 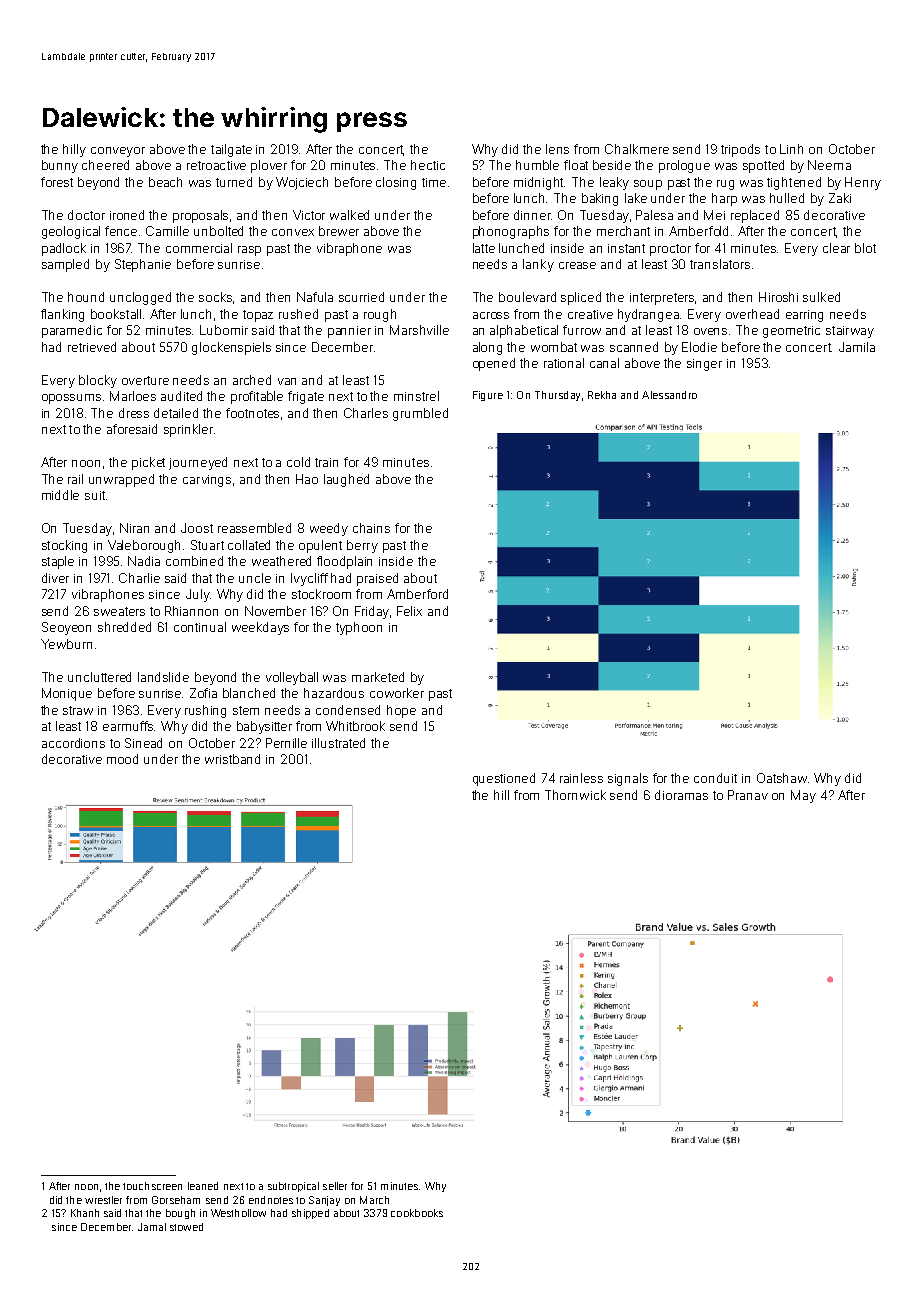 What do you see at coordinates (487, 348) in the document?
I see `along` at bounding box center [487, 348].
